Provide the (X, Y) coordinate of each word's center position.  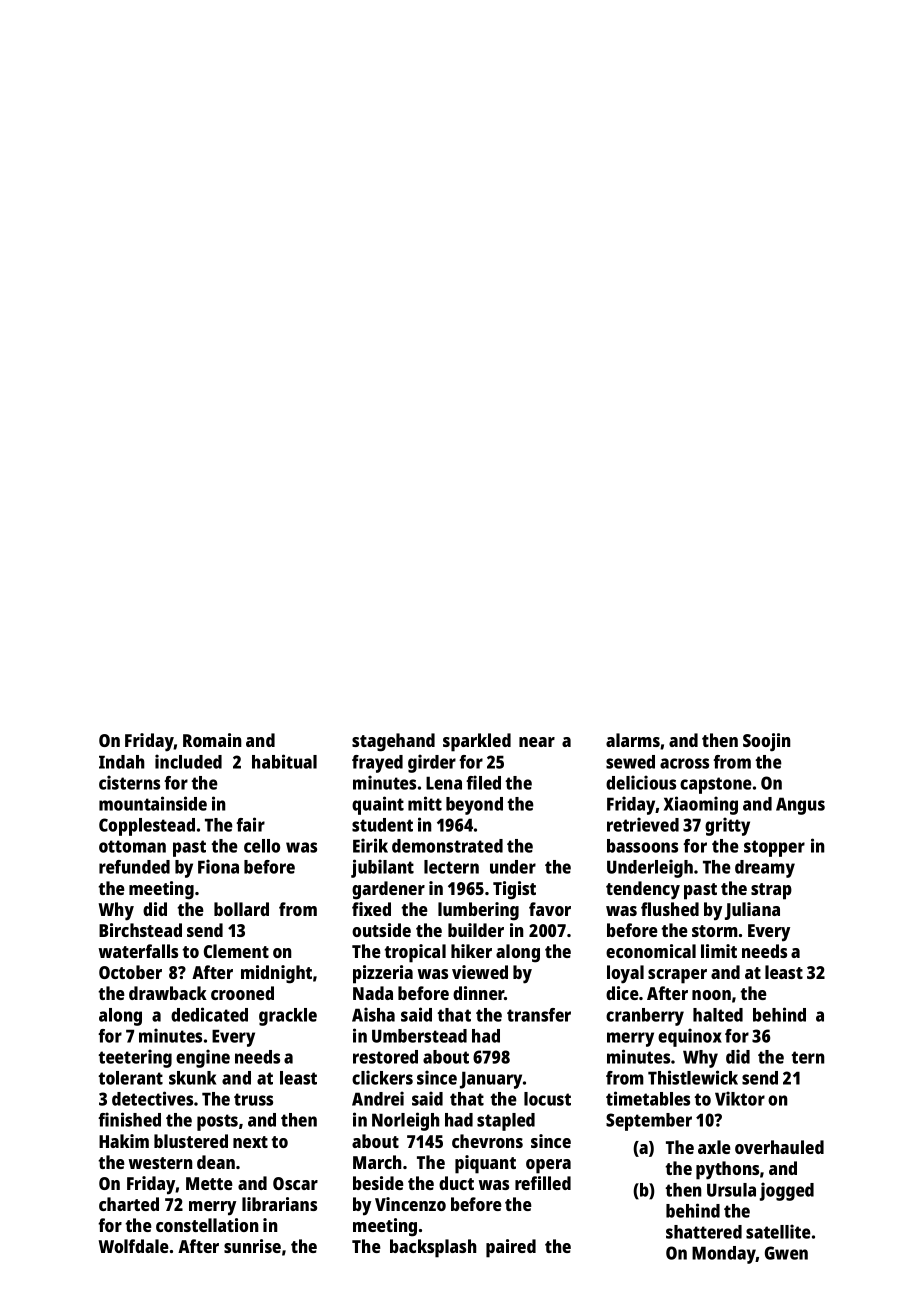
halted (718, 1015)
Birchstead (140, 930)
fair (250, 824)
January (491, 1080)
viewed (480, 972)
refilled (543, 1183)
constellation (207, 1225)
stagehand (393, 742)
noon (711, 995)
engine (203, 1058)
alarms (633, 740)
